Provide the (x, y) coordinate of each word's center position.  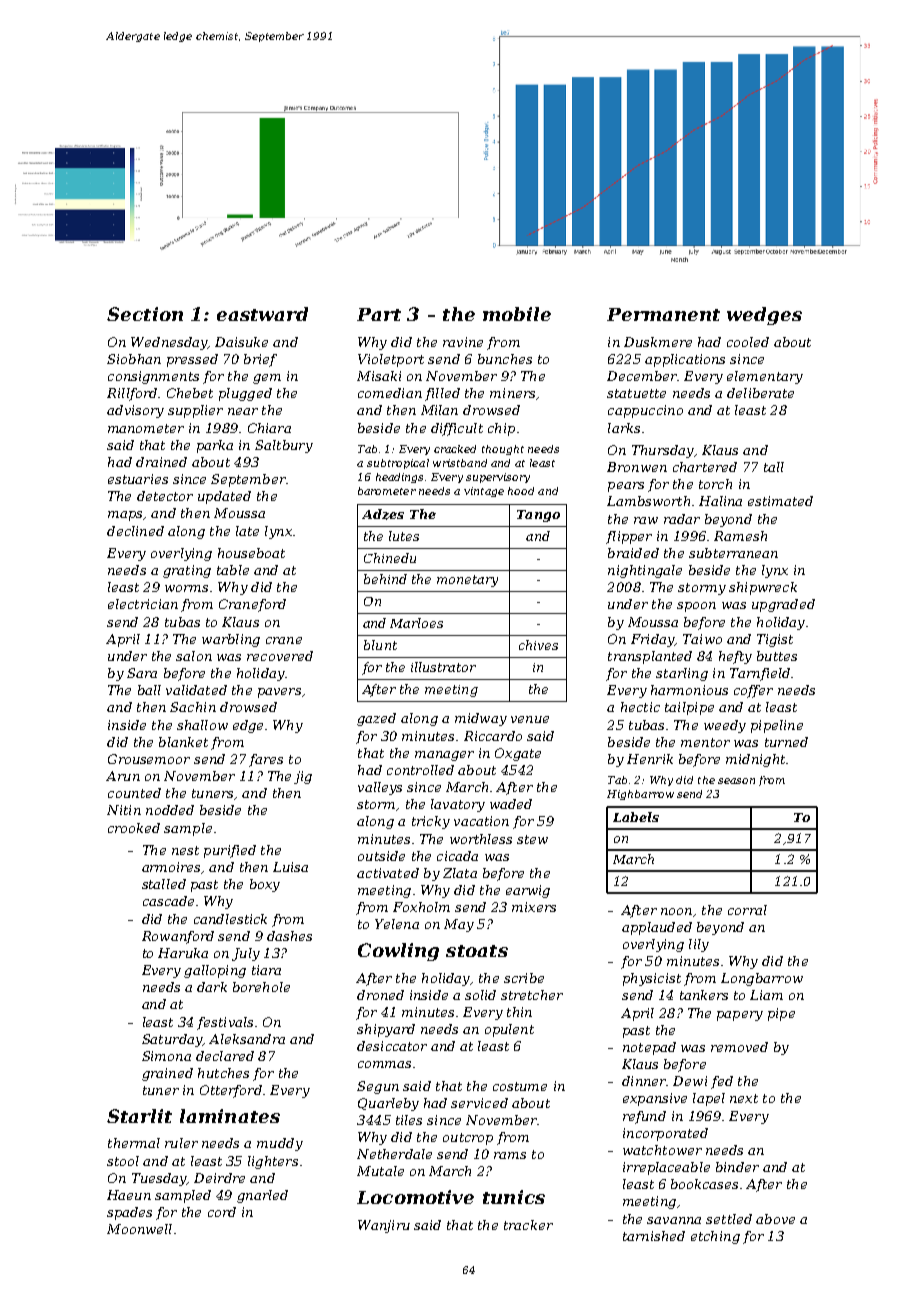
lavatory (458, 805)
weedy (725, 726)
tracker (528, 1225)
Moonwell (139, 1229)
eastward (262, 314)
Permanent (663, 314)
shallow (202, 725)
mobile (517, 314)
